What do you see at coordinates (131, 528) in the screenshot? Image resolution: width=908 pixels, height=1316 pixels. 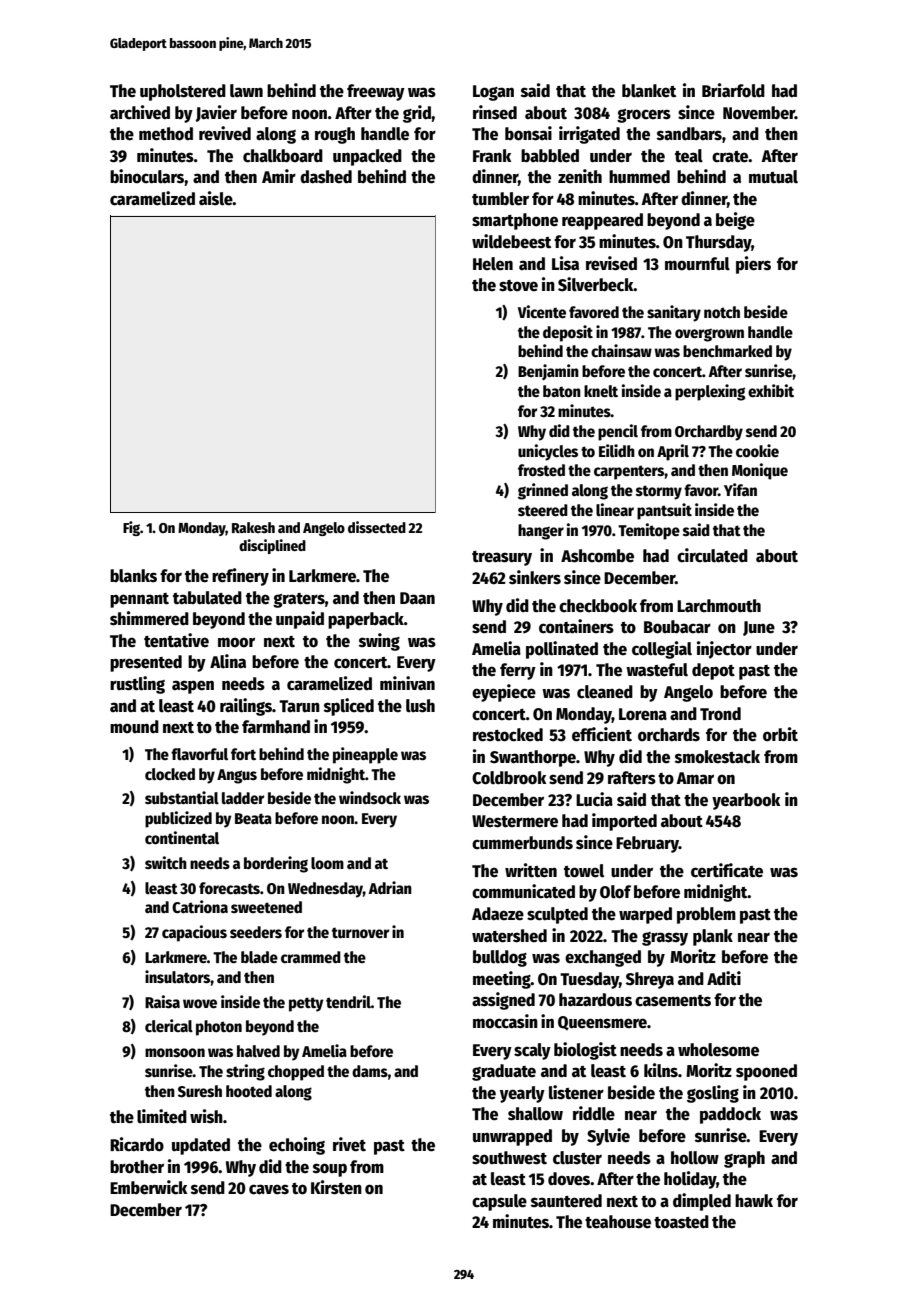 I see `Fig` at bounding box center [131, 528].
